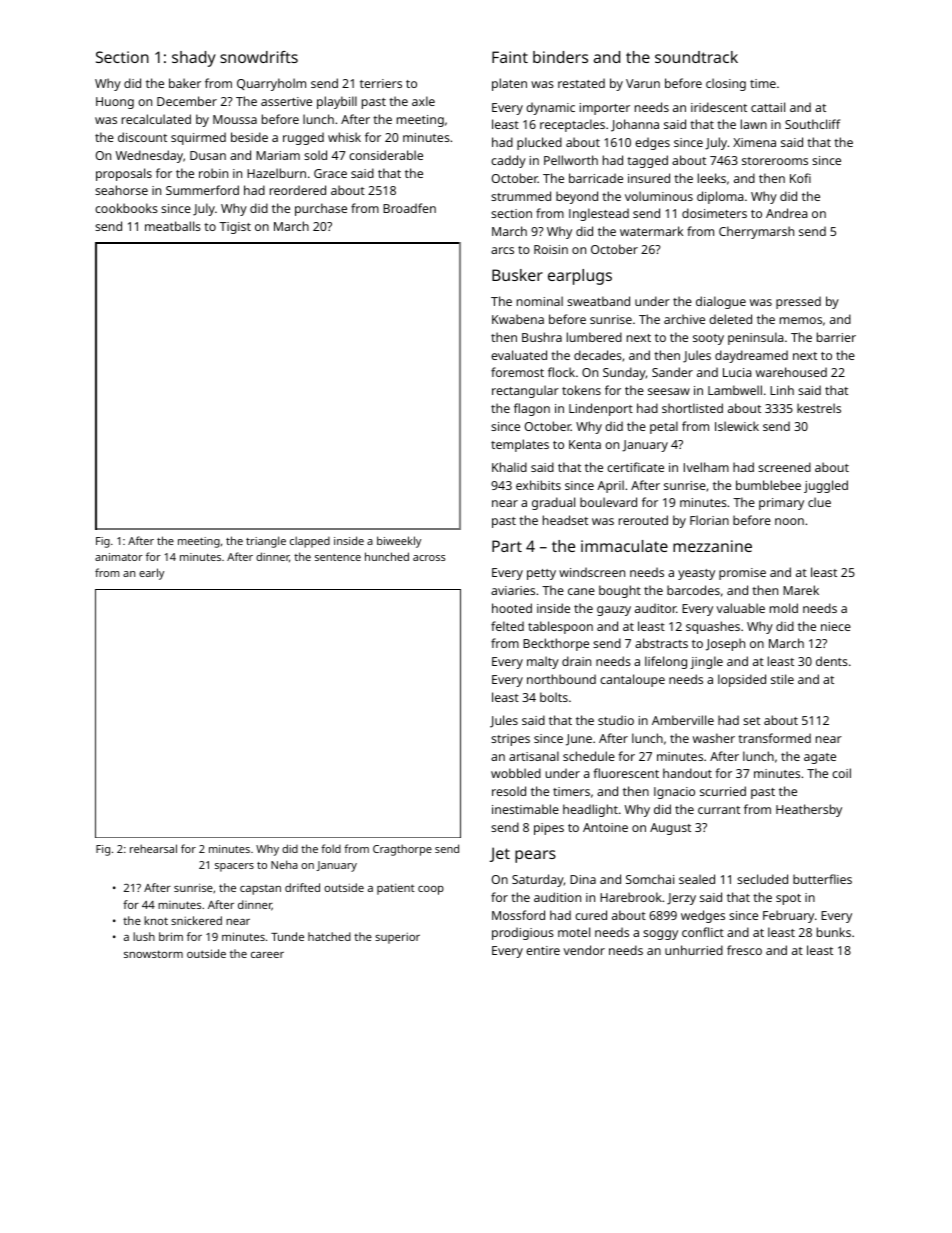 This screenshot has height=1233, width=952. What do you see at coordinates (259, 57) in the screenshot?
I see `snowdrifts` at bounding box center [259, 57].
